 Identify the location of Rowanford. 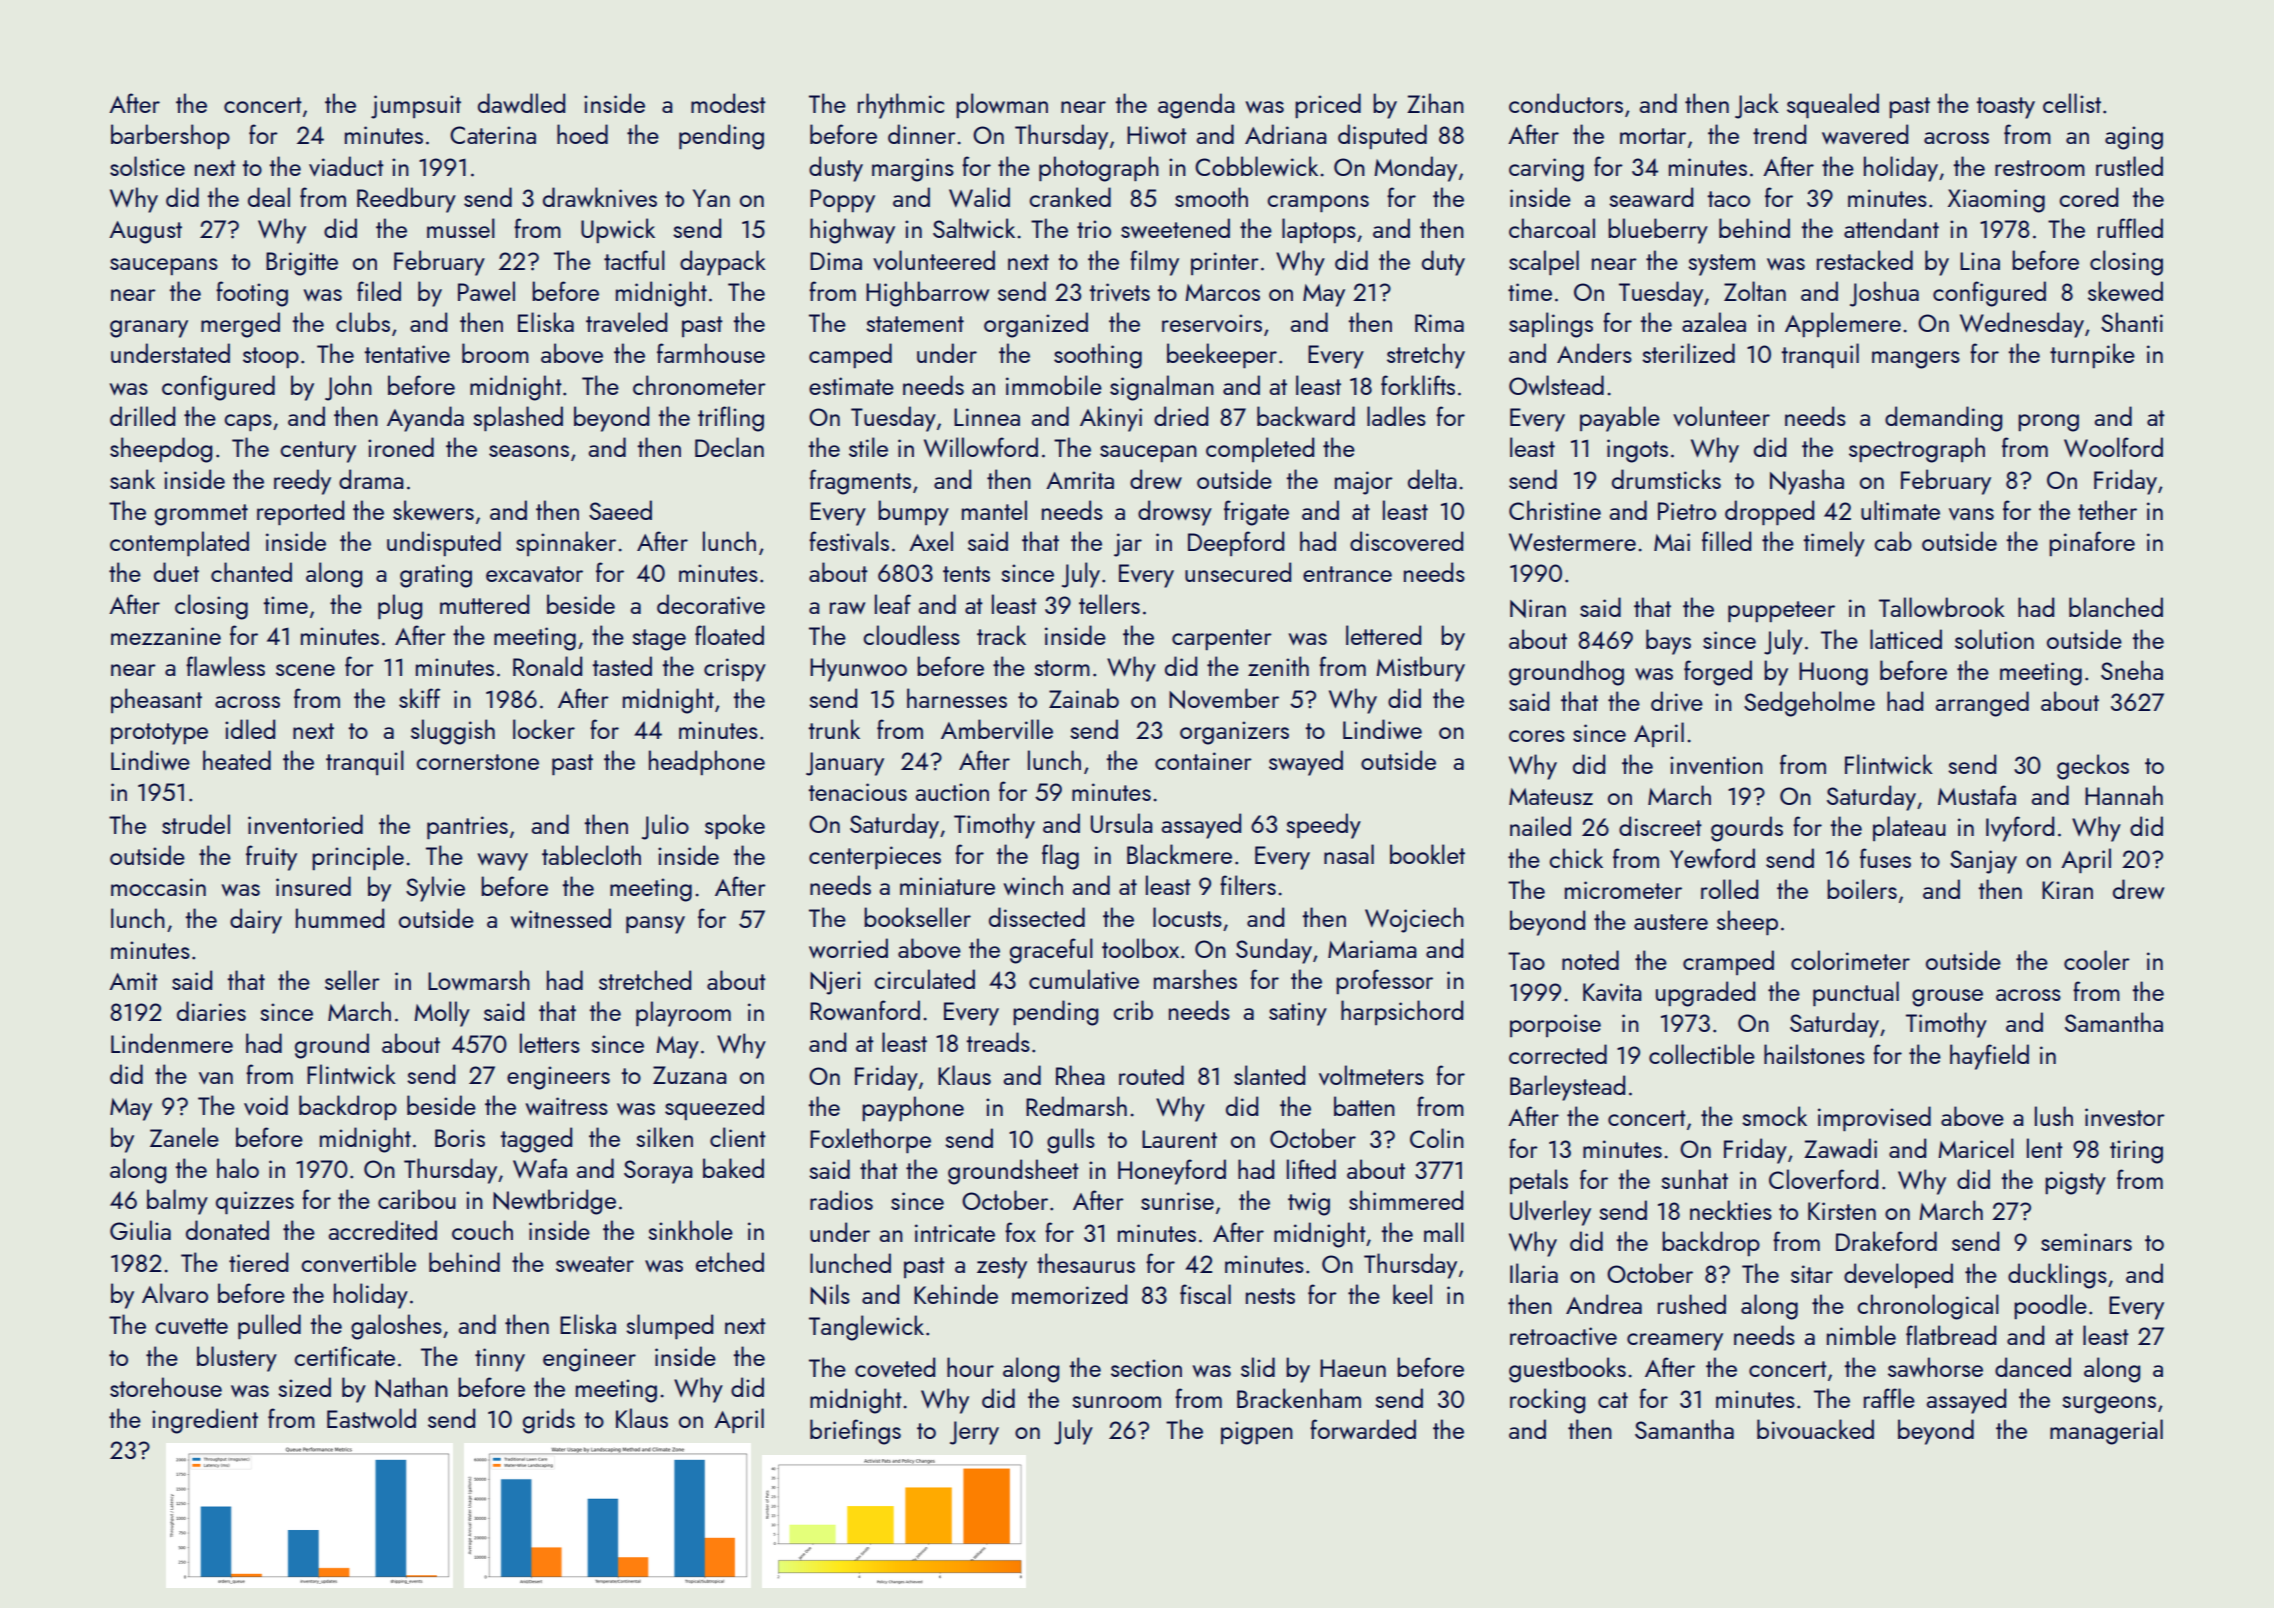
(865, 1010).
